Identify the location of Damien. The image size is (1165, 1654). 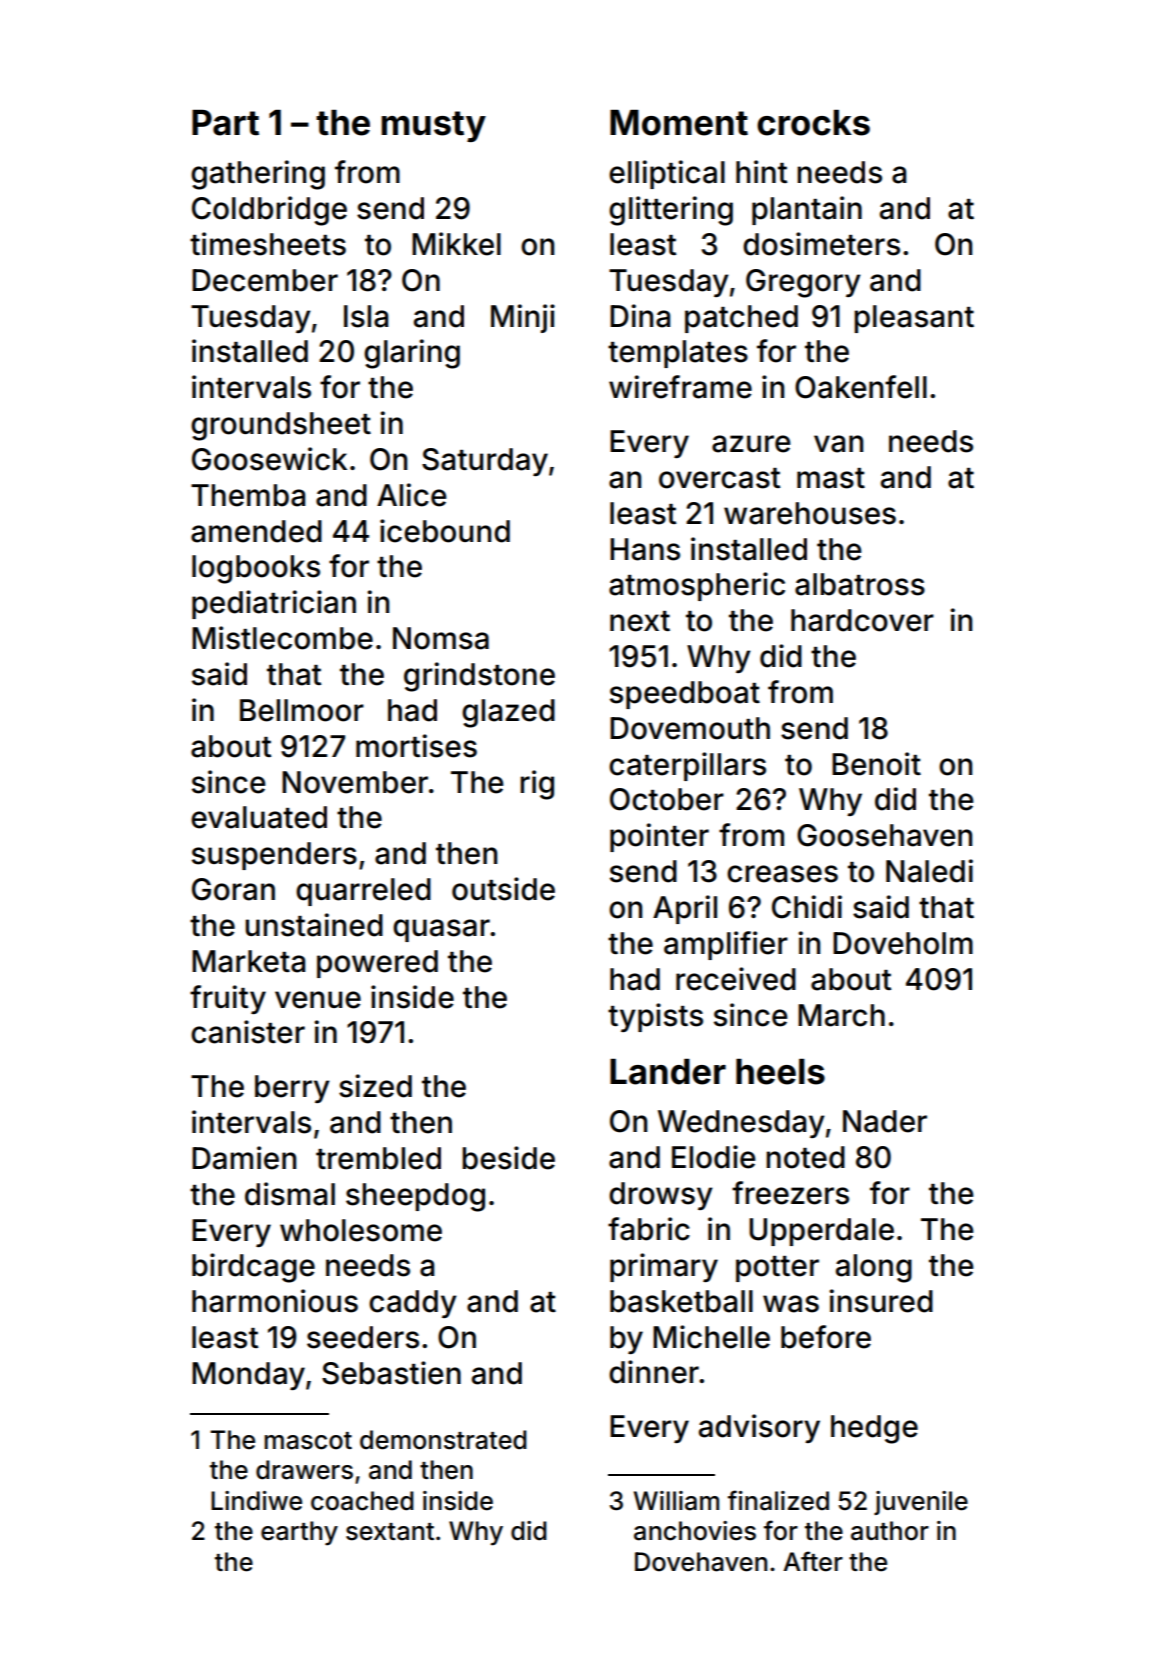
(244, 1158).
